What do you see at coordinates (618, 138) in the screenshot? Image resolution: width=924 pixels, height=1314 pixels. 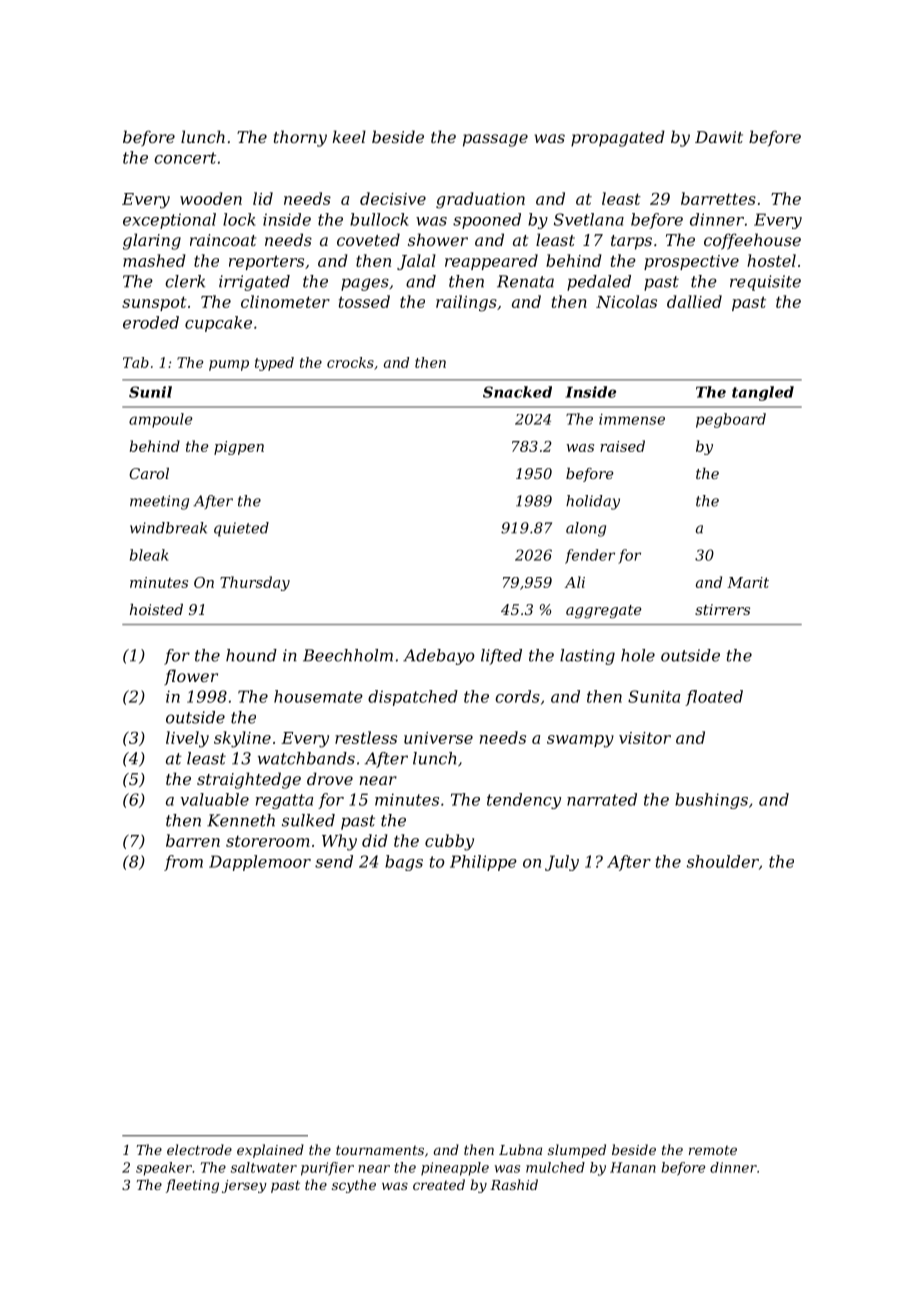 I see `propagated` at bounding box center [618, 138].
